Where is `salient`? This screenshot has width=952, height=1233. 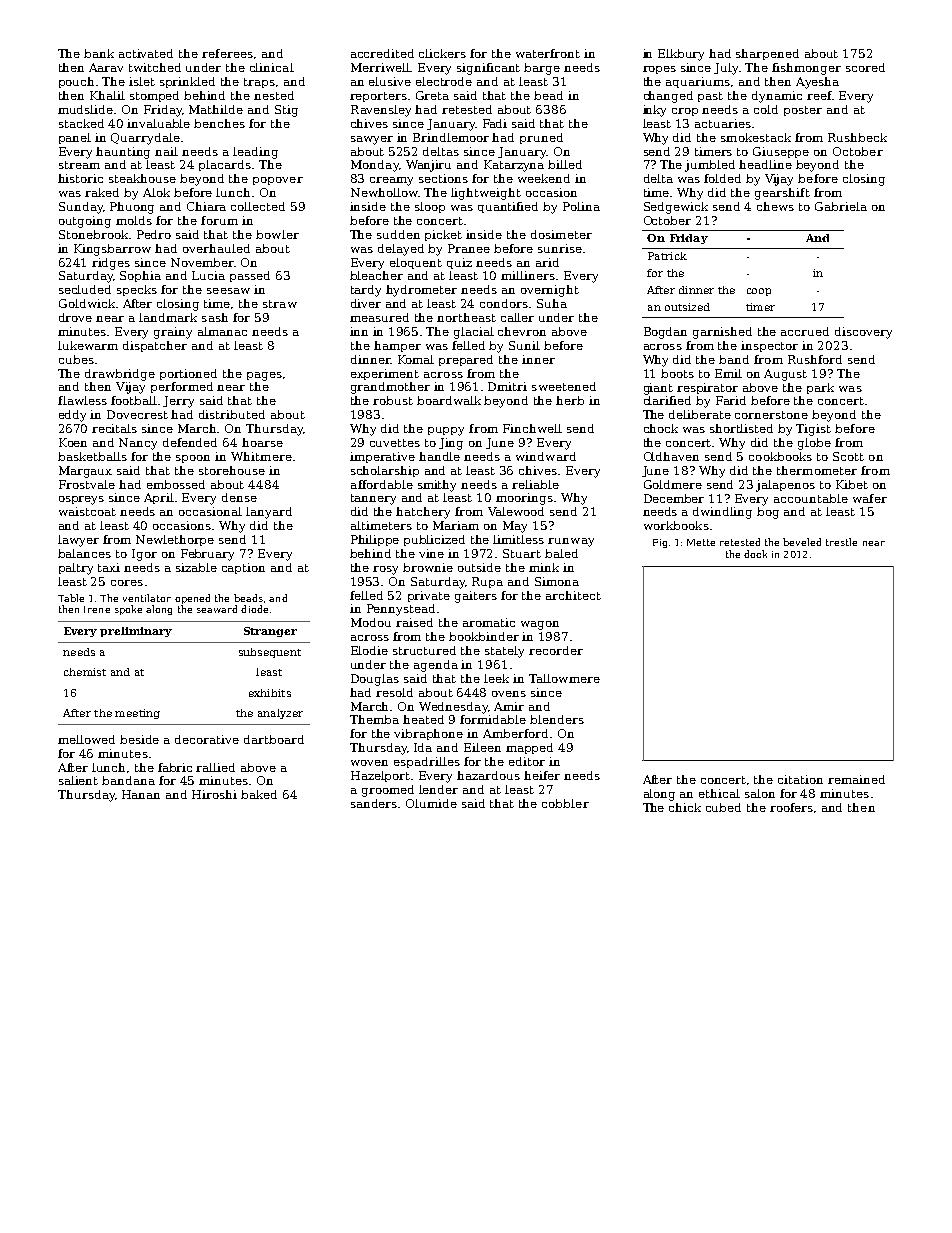 salient is located at coordinates (78, 780).
